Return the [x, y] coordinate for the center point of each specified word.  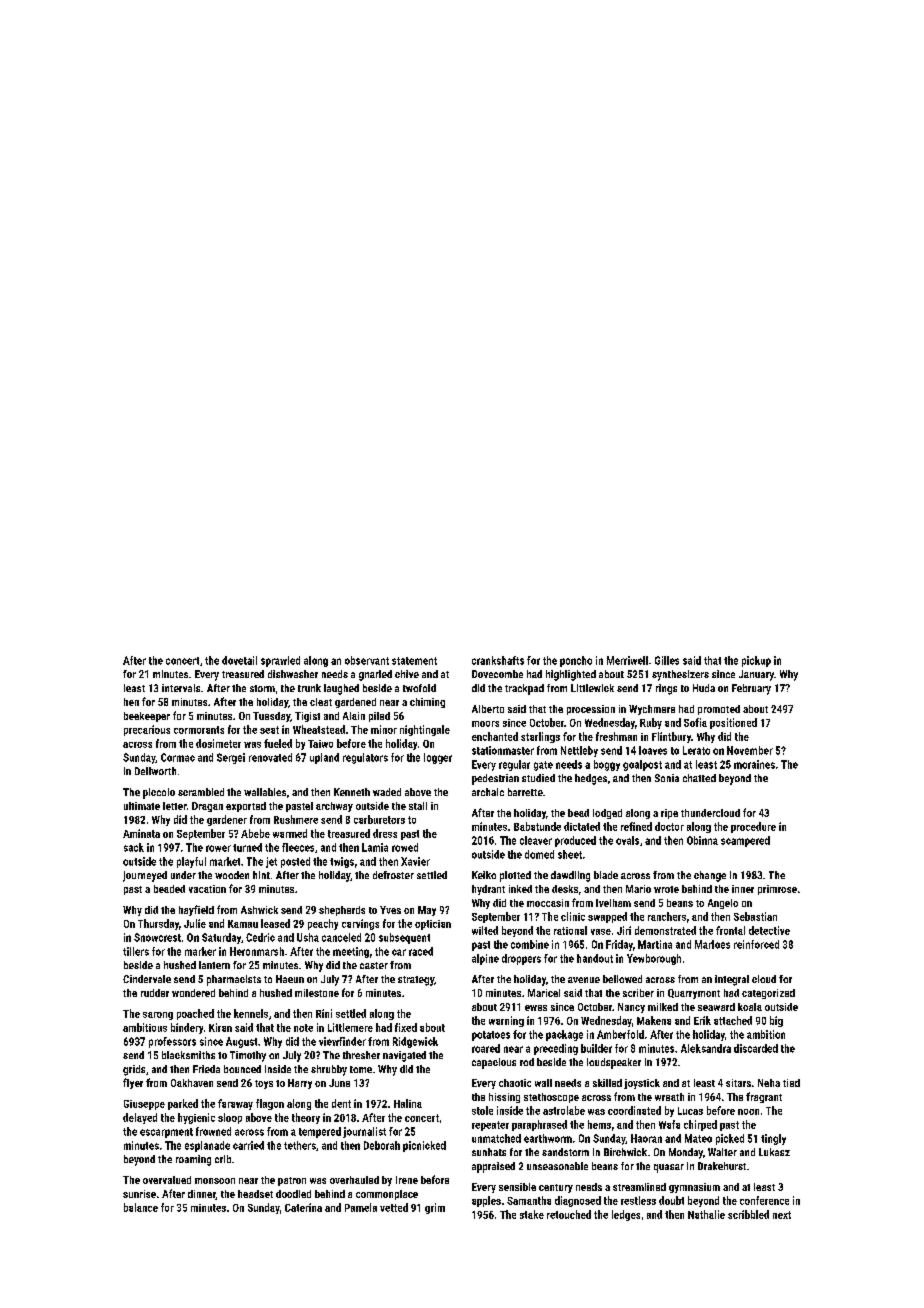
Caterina [303, 1207]
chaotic [515, 1083]
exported [246, 807]
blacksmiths [188, 1055]
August [241, 1042]
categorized [768, 994]
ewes [536, 1008]
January [756, 675]
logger [438, 758]
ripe [669, 814]
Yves [390, 910]
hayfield [196, 910]
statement [414, 661]
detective [769, 930]
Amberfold [620, 1034]
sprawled [280, 661]
